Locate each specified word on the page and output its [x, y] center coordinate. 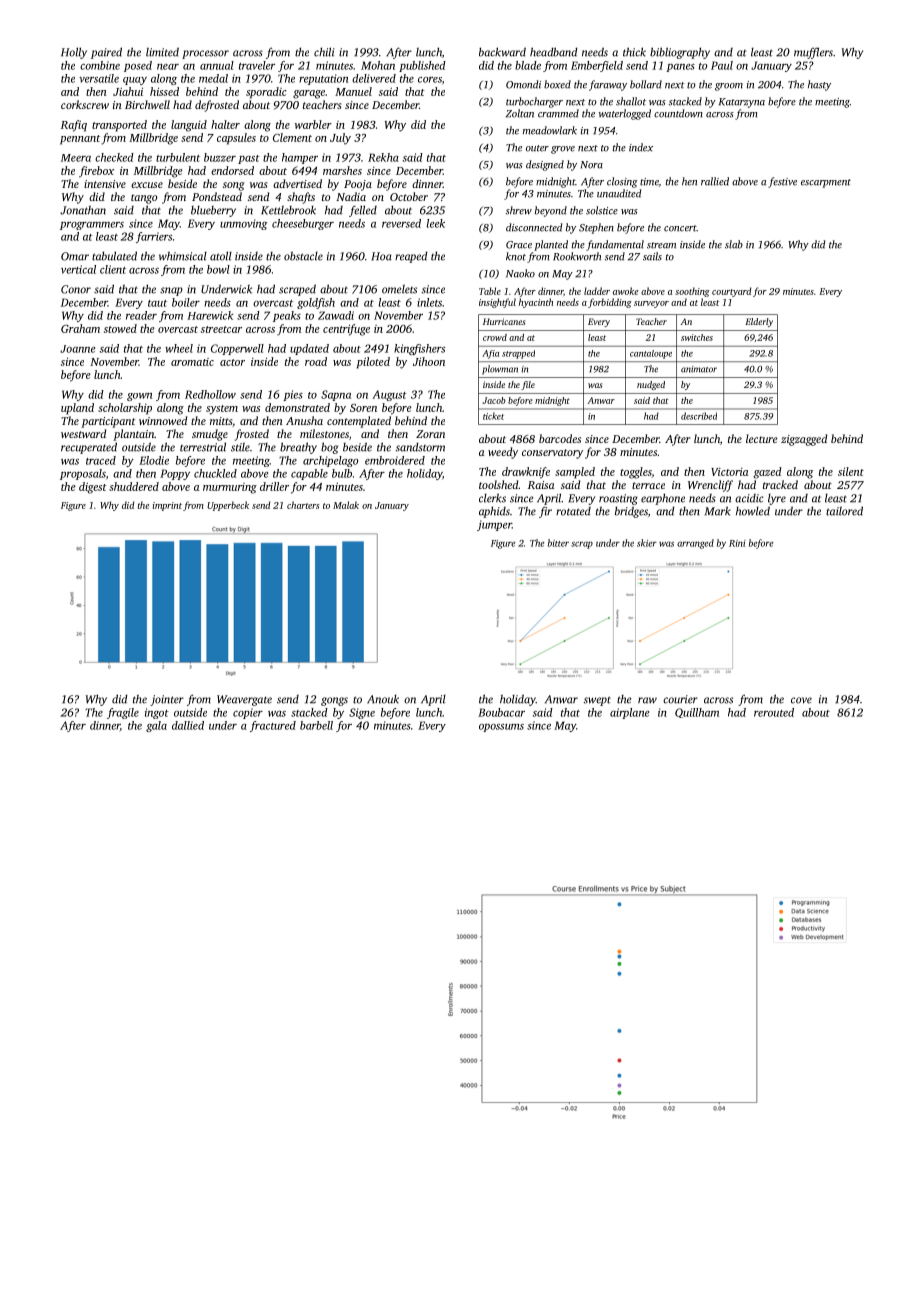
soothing [692, 292]
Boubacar [501, 712]
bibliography [680, 53]
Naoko [520, 273]
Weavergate [244, 700]
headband [554, 52]
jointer [167, 700]
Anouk [383, 699]
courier [680, 699]
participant [108, 422]
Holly [74, 53]
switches [697, 337]
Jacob [494, 400]
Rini [737, 543]
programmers [92, 226]
